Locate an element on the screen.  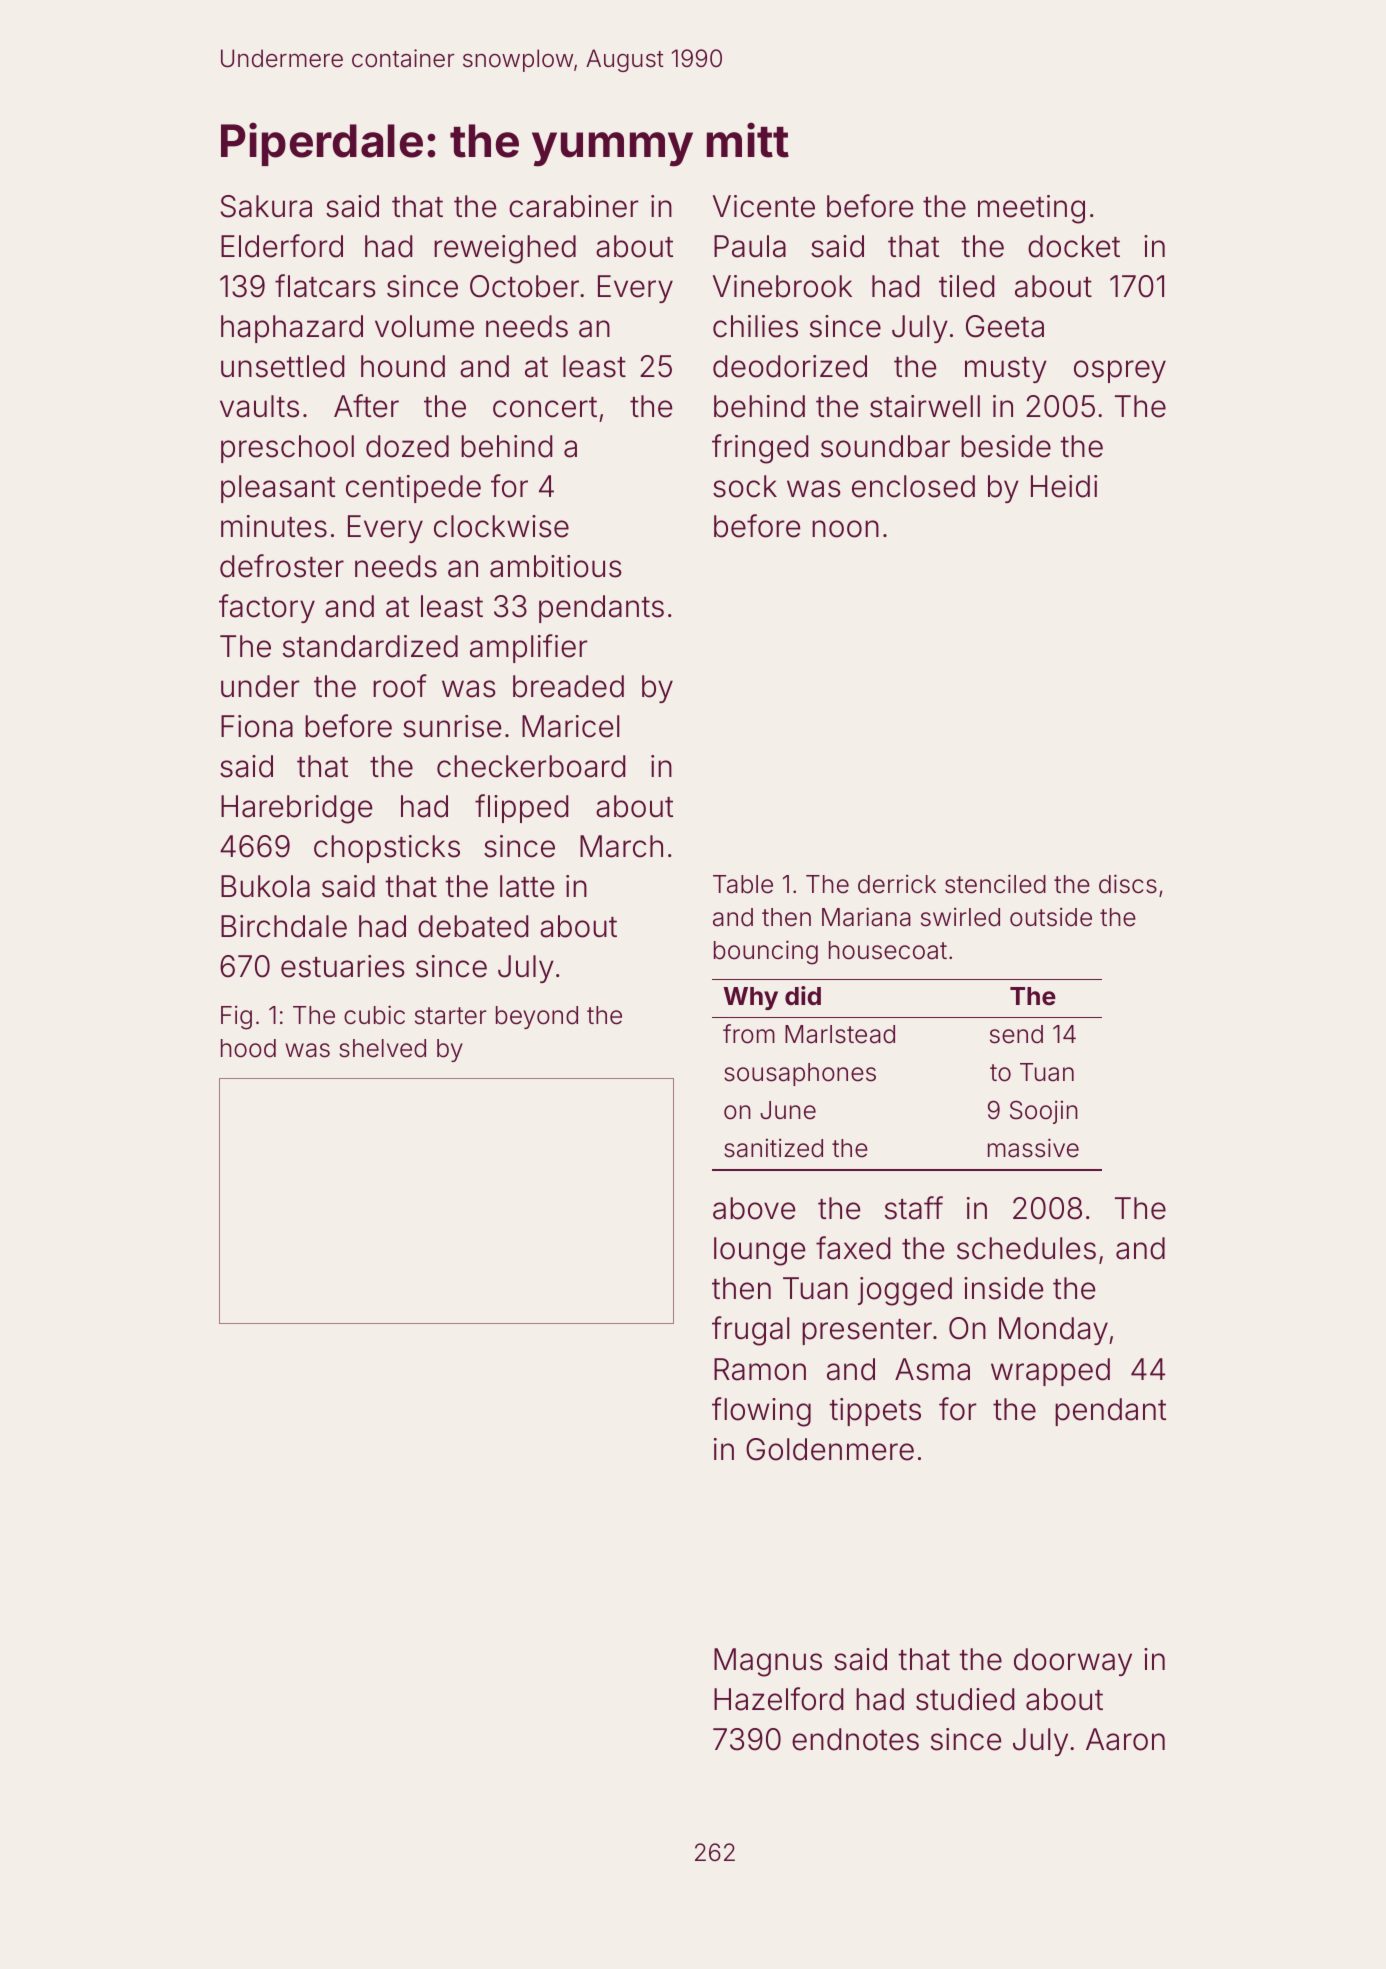
did is located at coordinates (803, 995).
